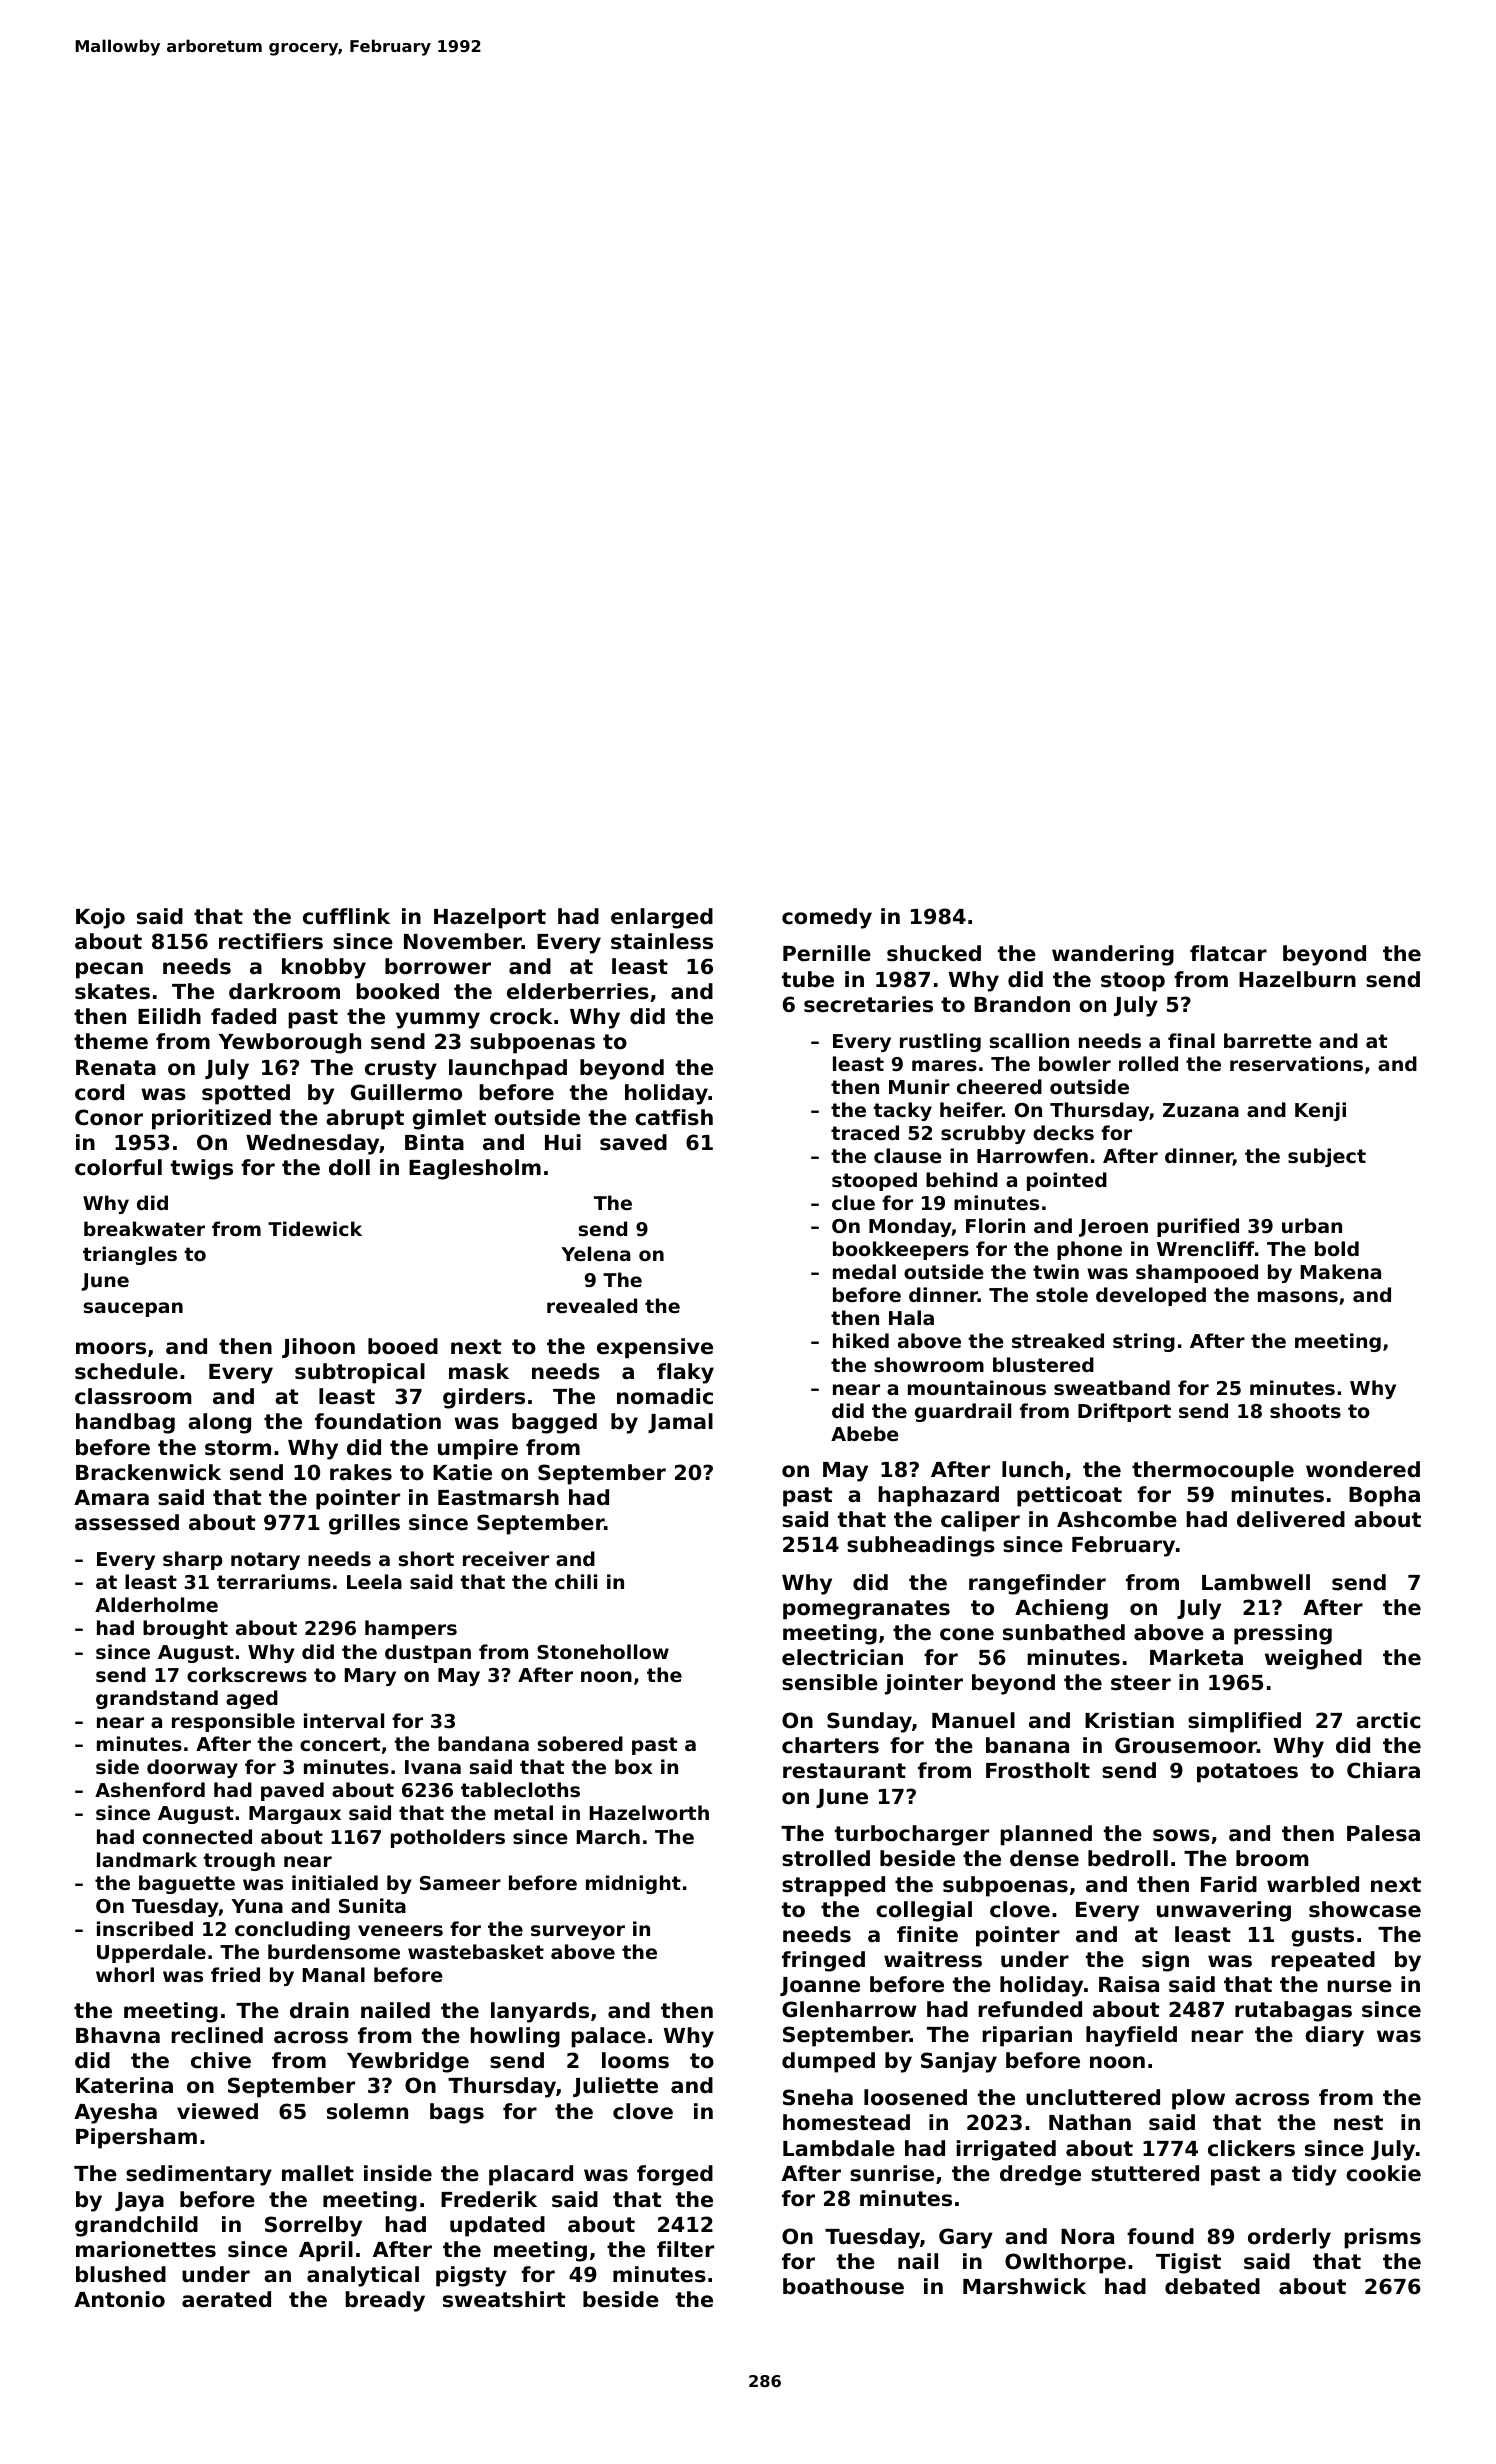  What do you see at coordinates (830, 1682) in the page?
I see `sensible` at bounding box center [830, 1682].
